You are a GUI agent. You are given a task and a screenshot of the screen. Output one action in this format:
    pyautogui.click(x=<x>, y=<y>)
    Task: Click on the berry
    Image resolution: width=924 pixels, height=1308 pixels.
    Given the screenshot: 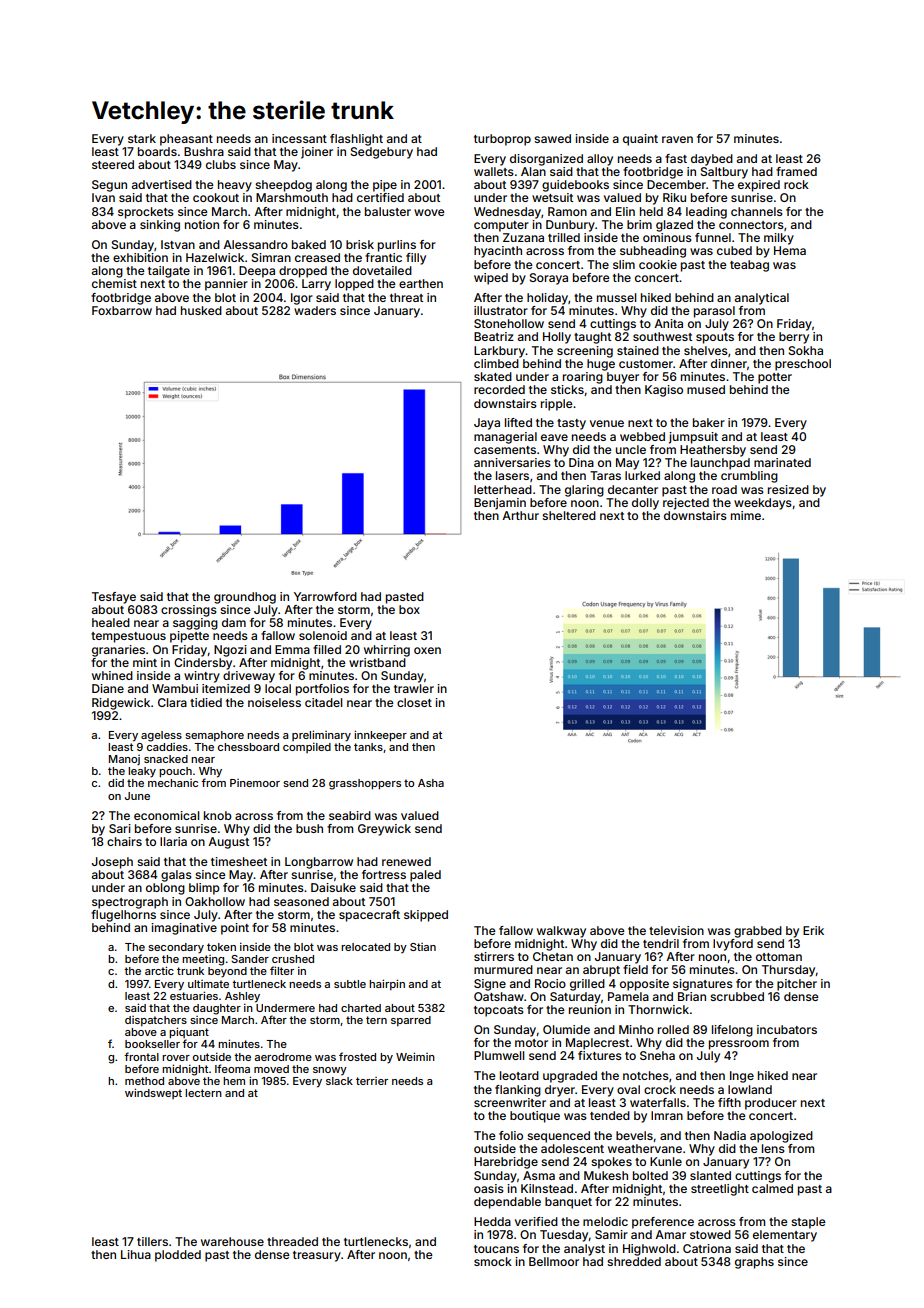 What is the action you would take?
    pyautogui.click(x=794, y=338)
